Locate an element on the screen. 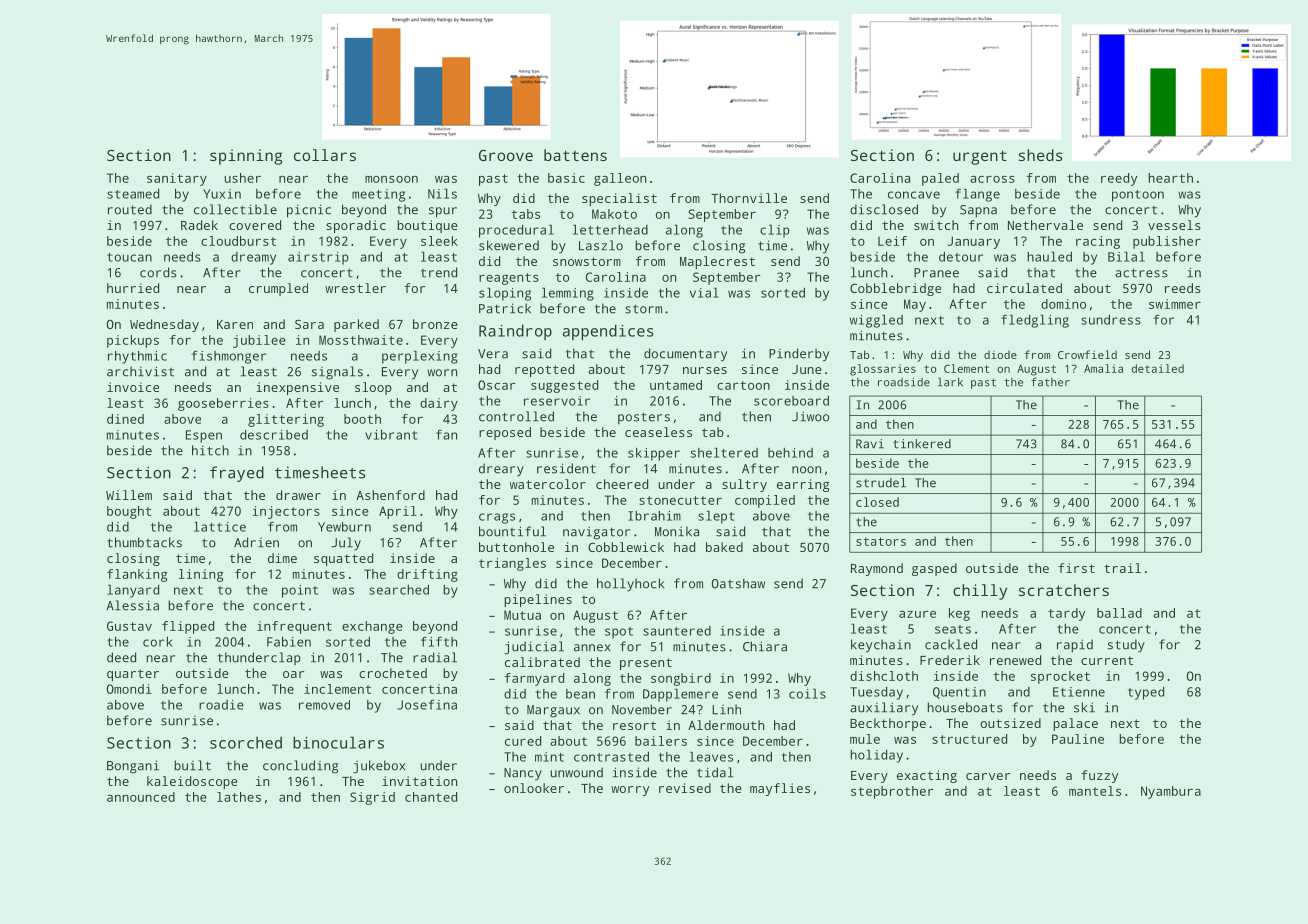 The width and height of the screenshot is (1308, 924). stepbrother is located at coordinates (892, 792).
